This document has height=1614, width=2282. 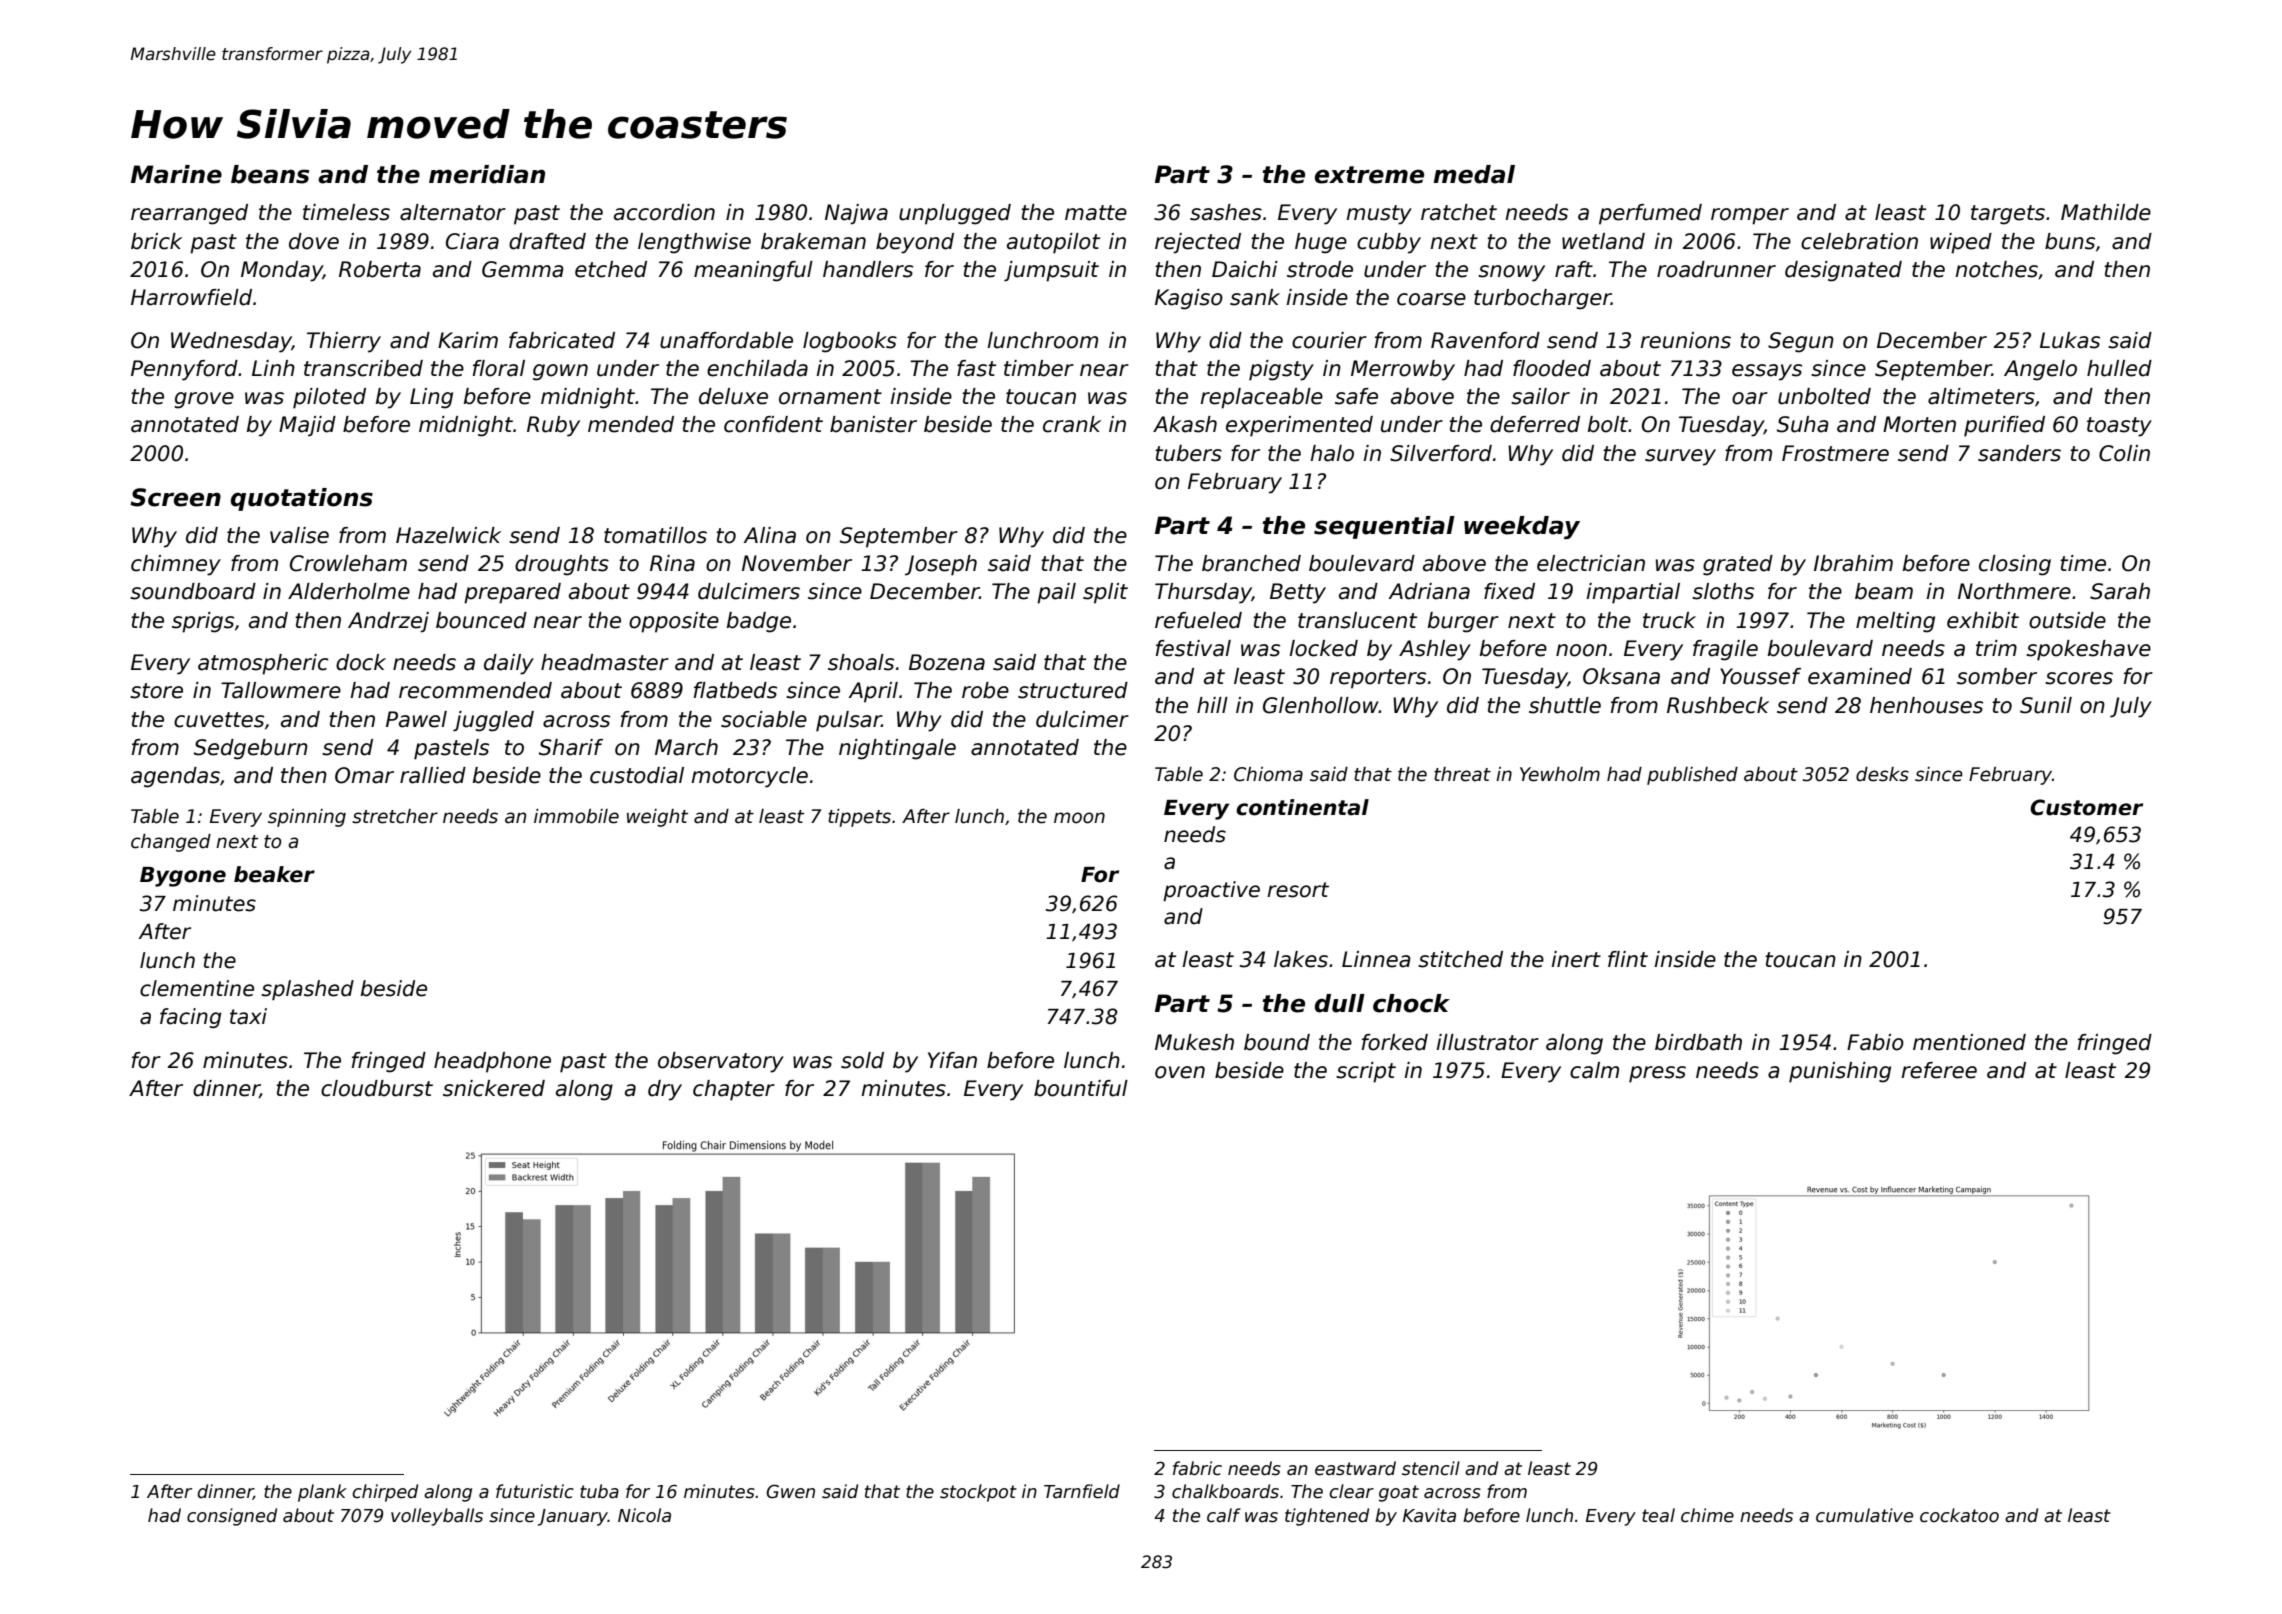 I want to click on teal, so click(x=1658, y=1515).
